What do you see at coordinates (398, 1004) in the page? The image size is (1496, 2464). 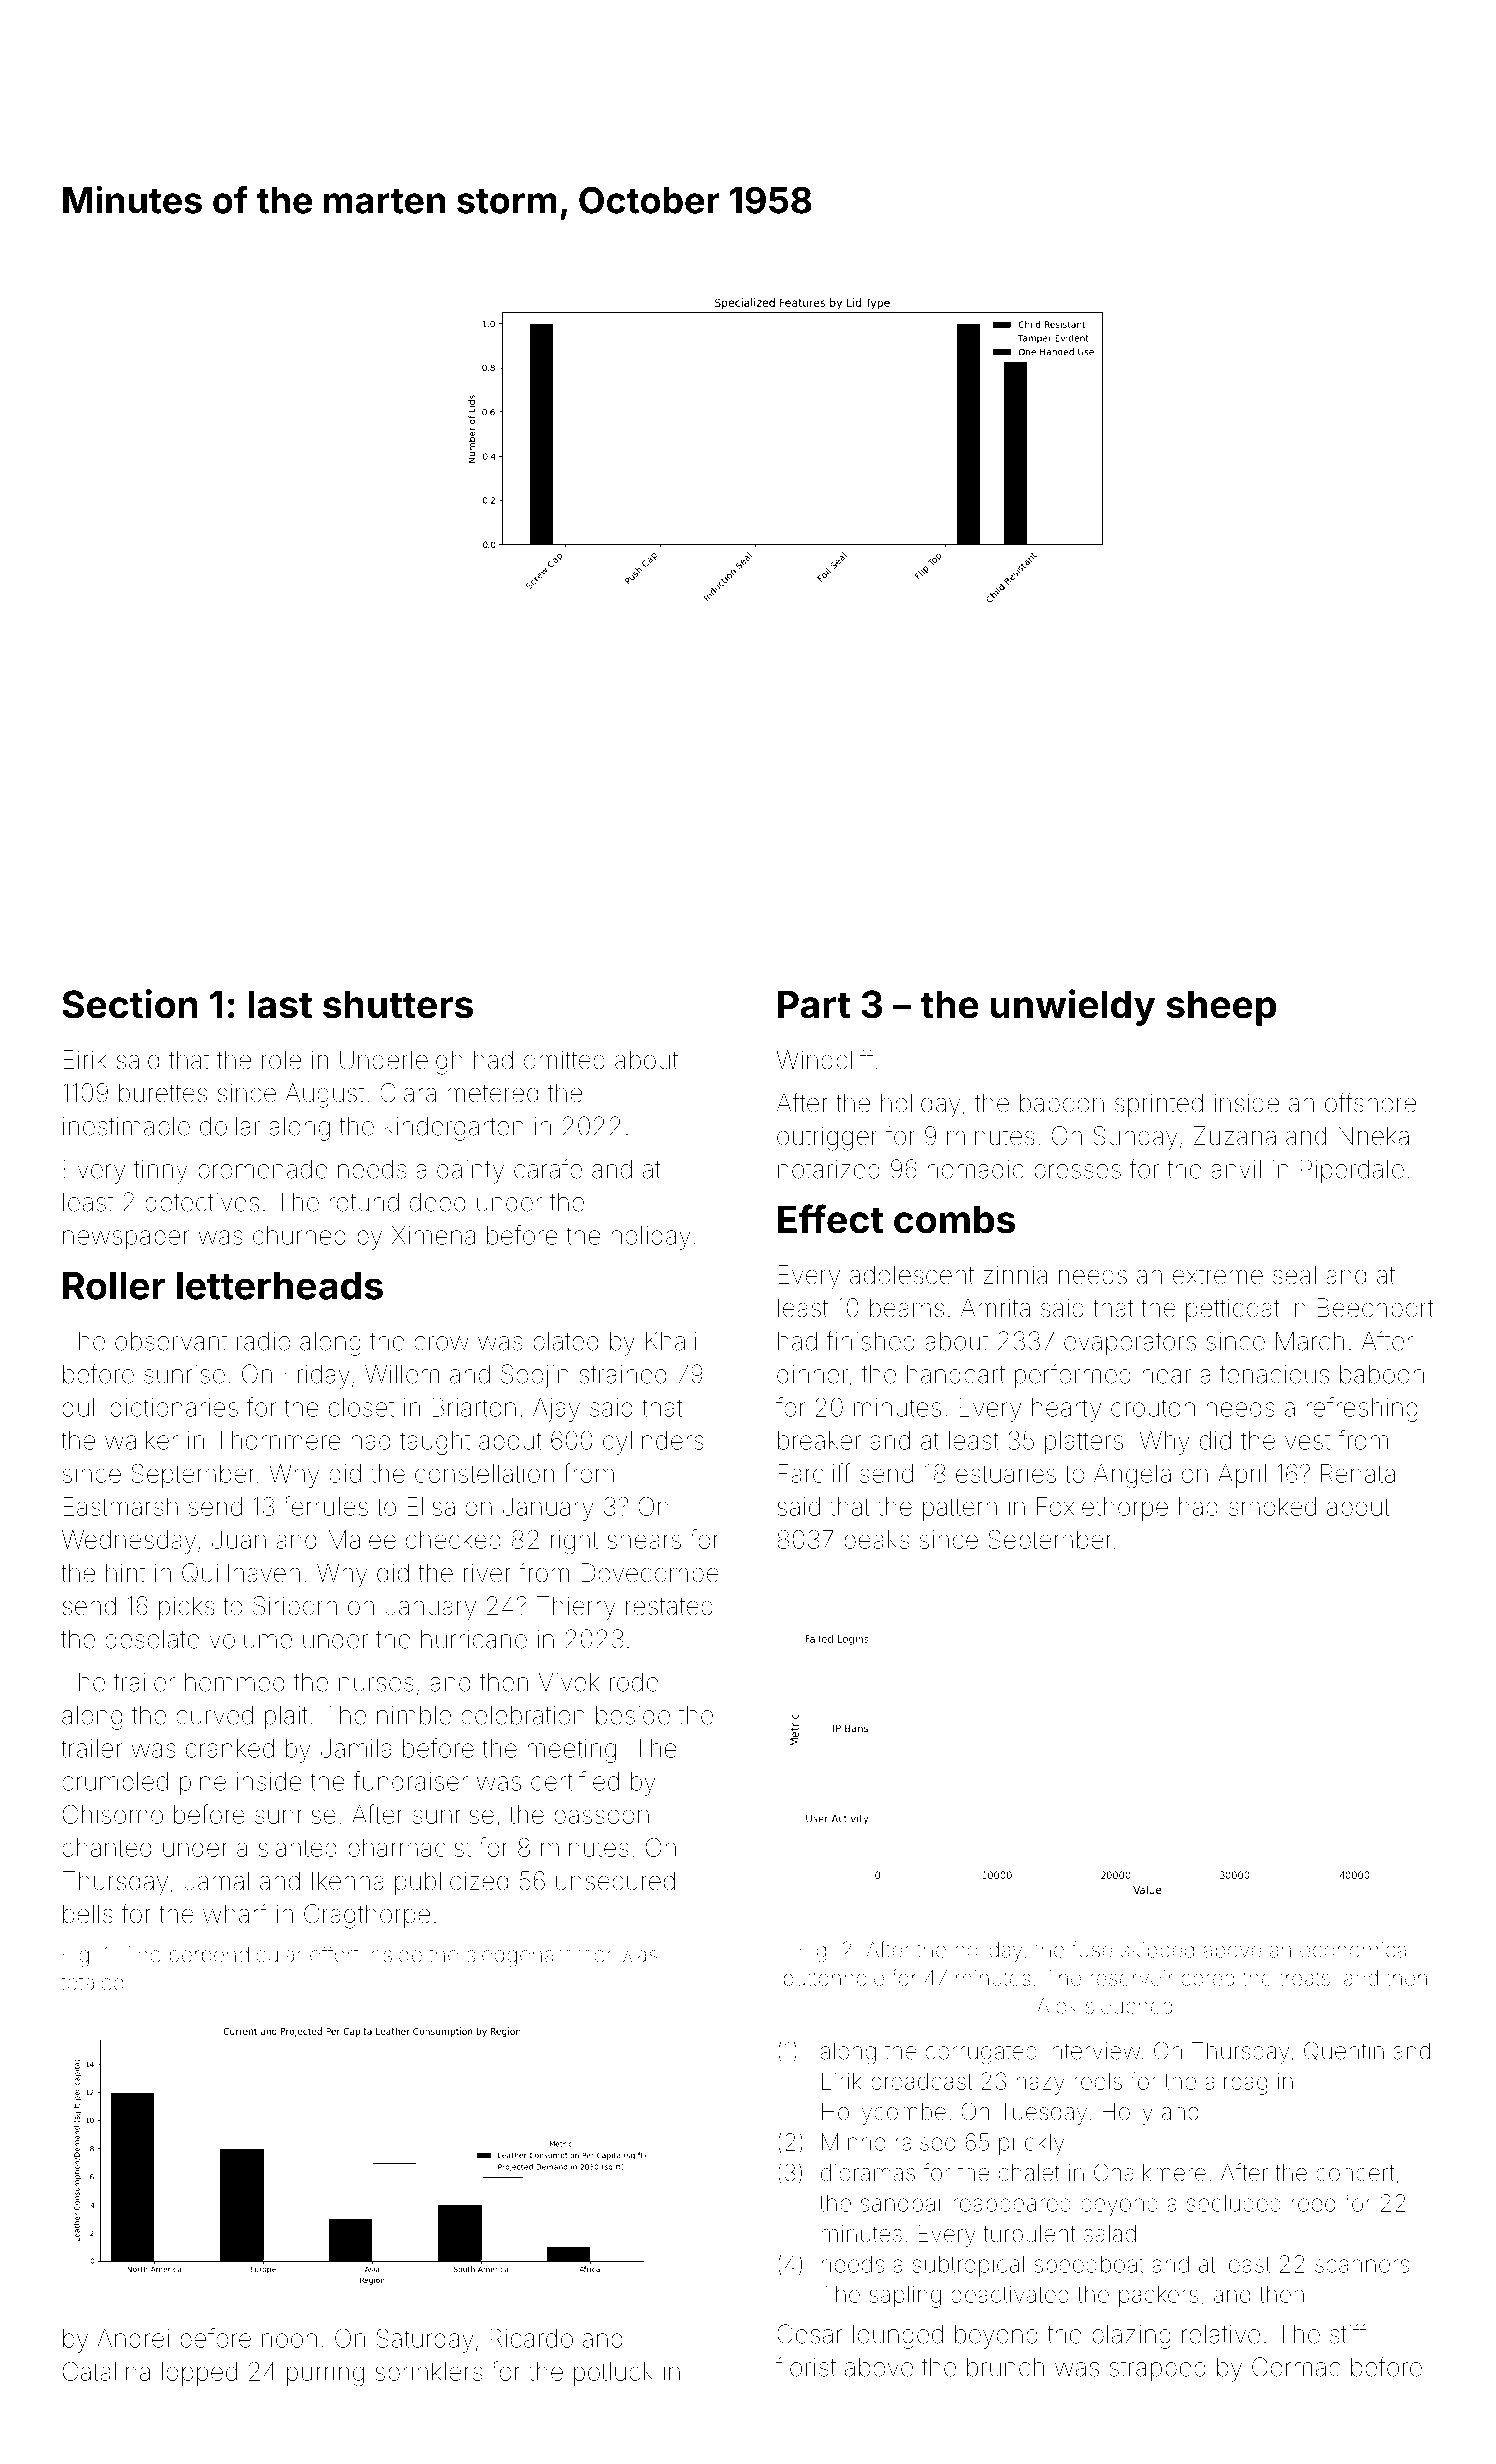 I see `shutters` at bounding box center [398, 1004].
